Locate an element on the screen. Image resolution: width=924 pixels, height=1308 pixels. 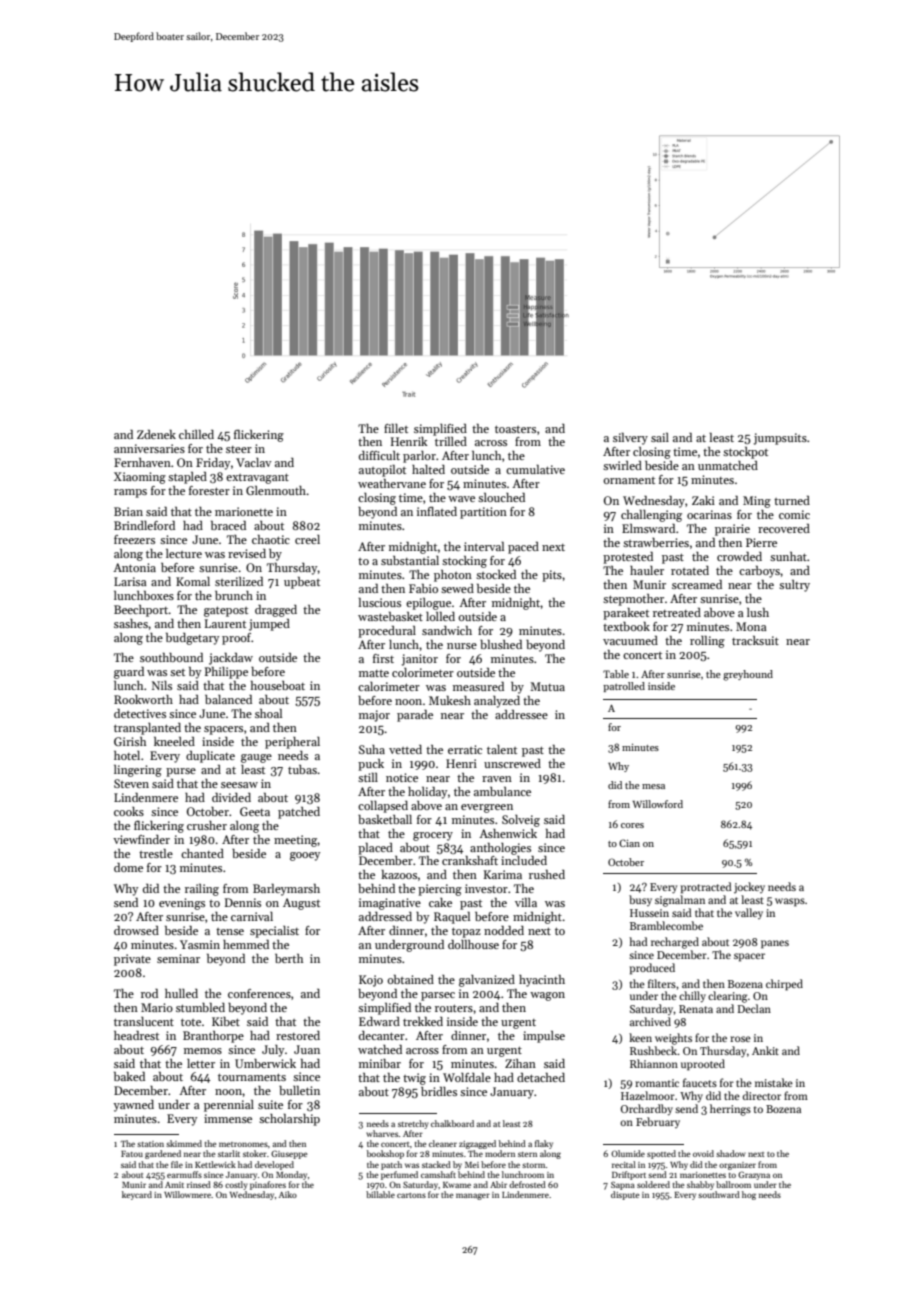
hog is located at coordinates (749, 1195).
